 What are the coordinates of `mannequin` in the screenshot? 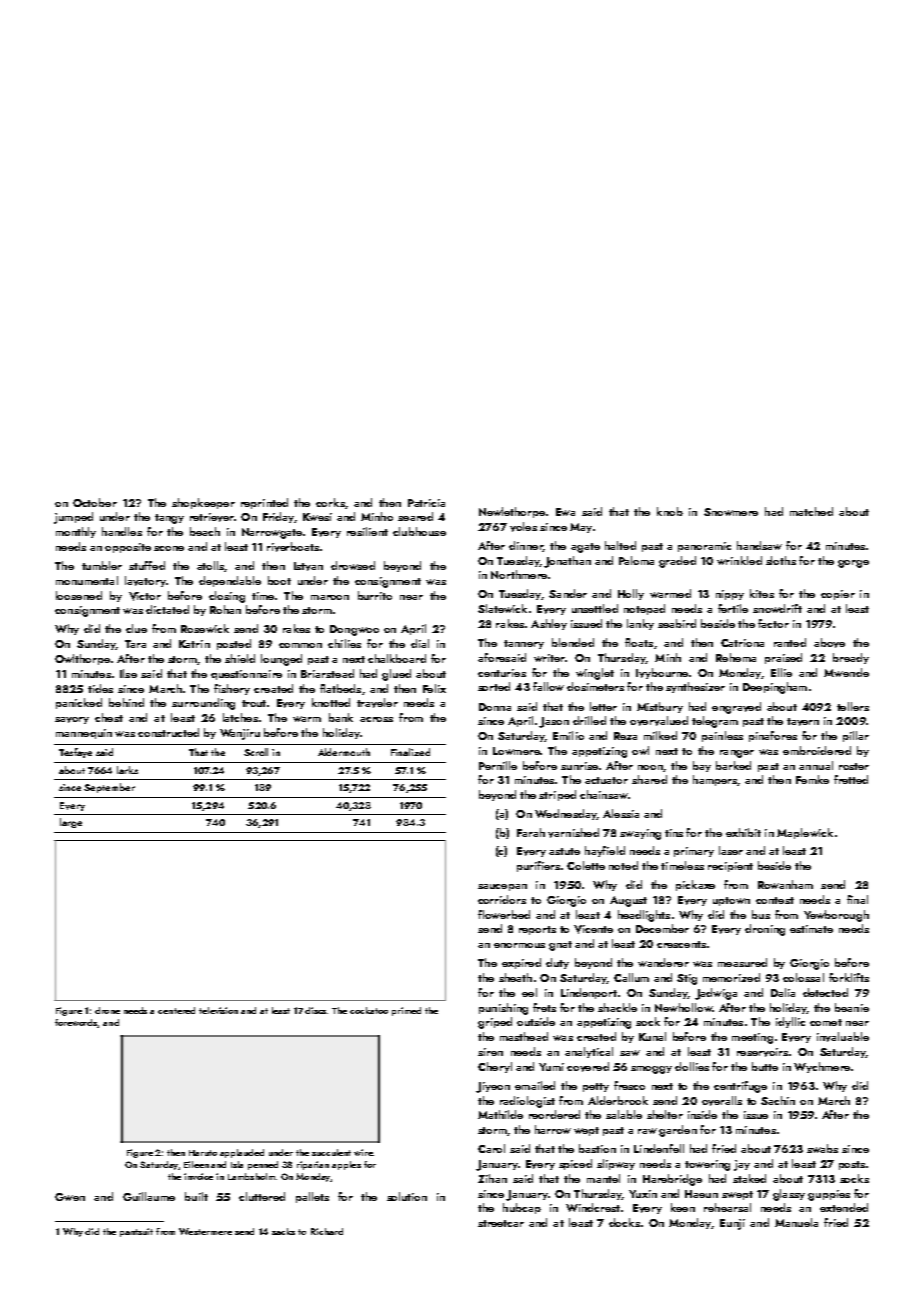 It's located at (84, 734).
